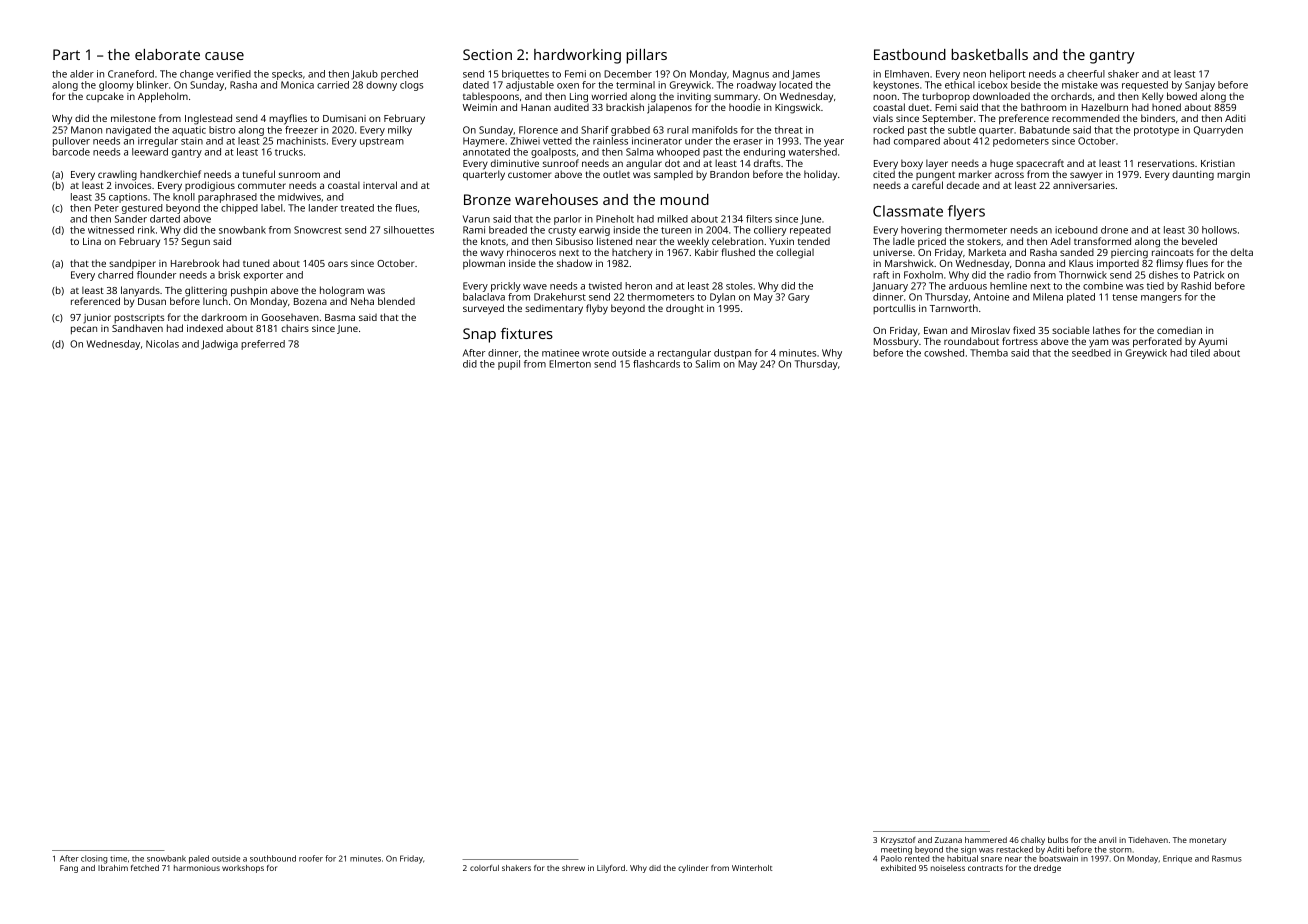  I want to click on filters, so click(759, 219).
